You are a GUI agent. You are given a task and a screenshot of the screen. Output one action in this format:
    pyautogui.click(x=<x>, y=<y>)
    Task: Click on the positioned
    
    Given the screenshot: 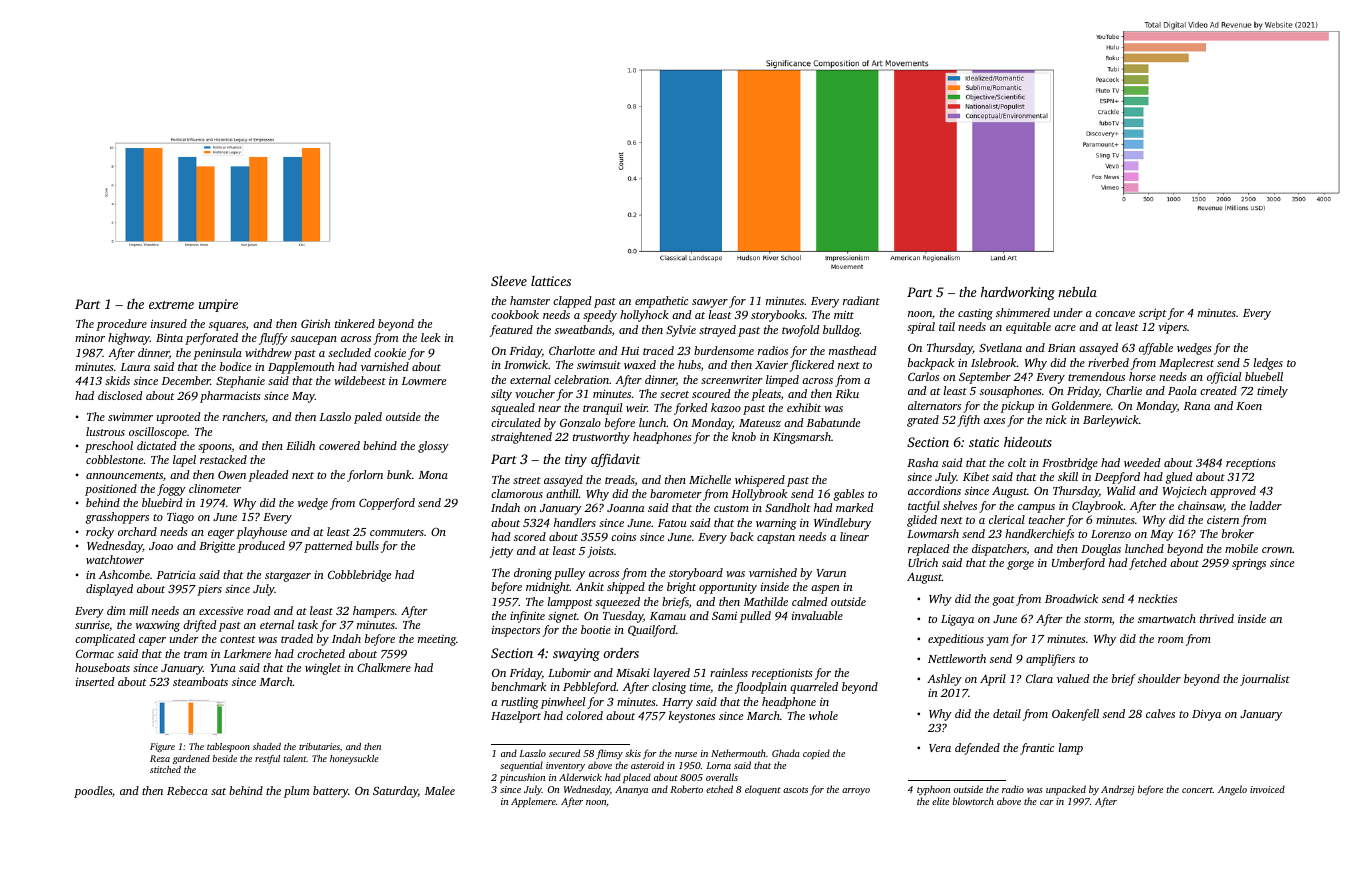 What is the action you would take?
    pyautogui.click(x=111, y=490)
